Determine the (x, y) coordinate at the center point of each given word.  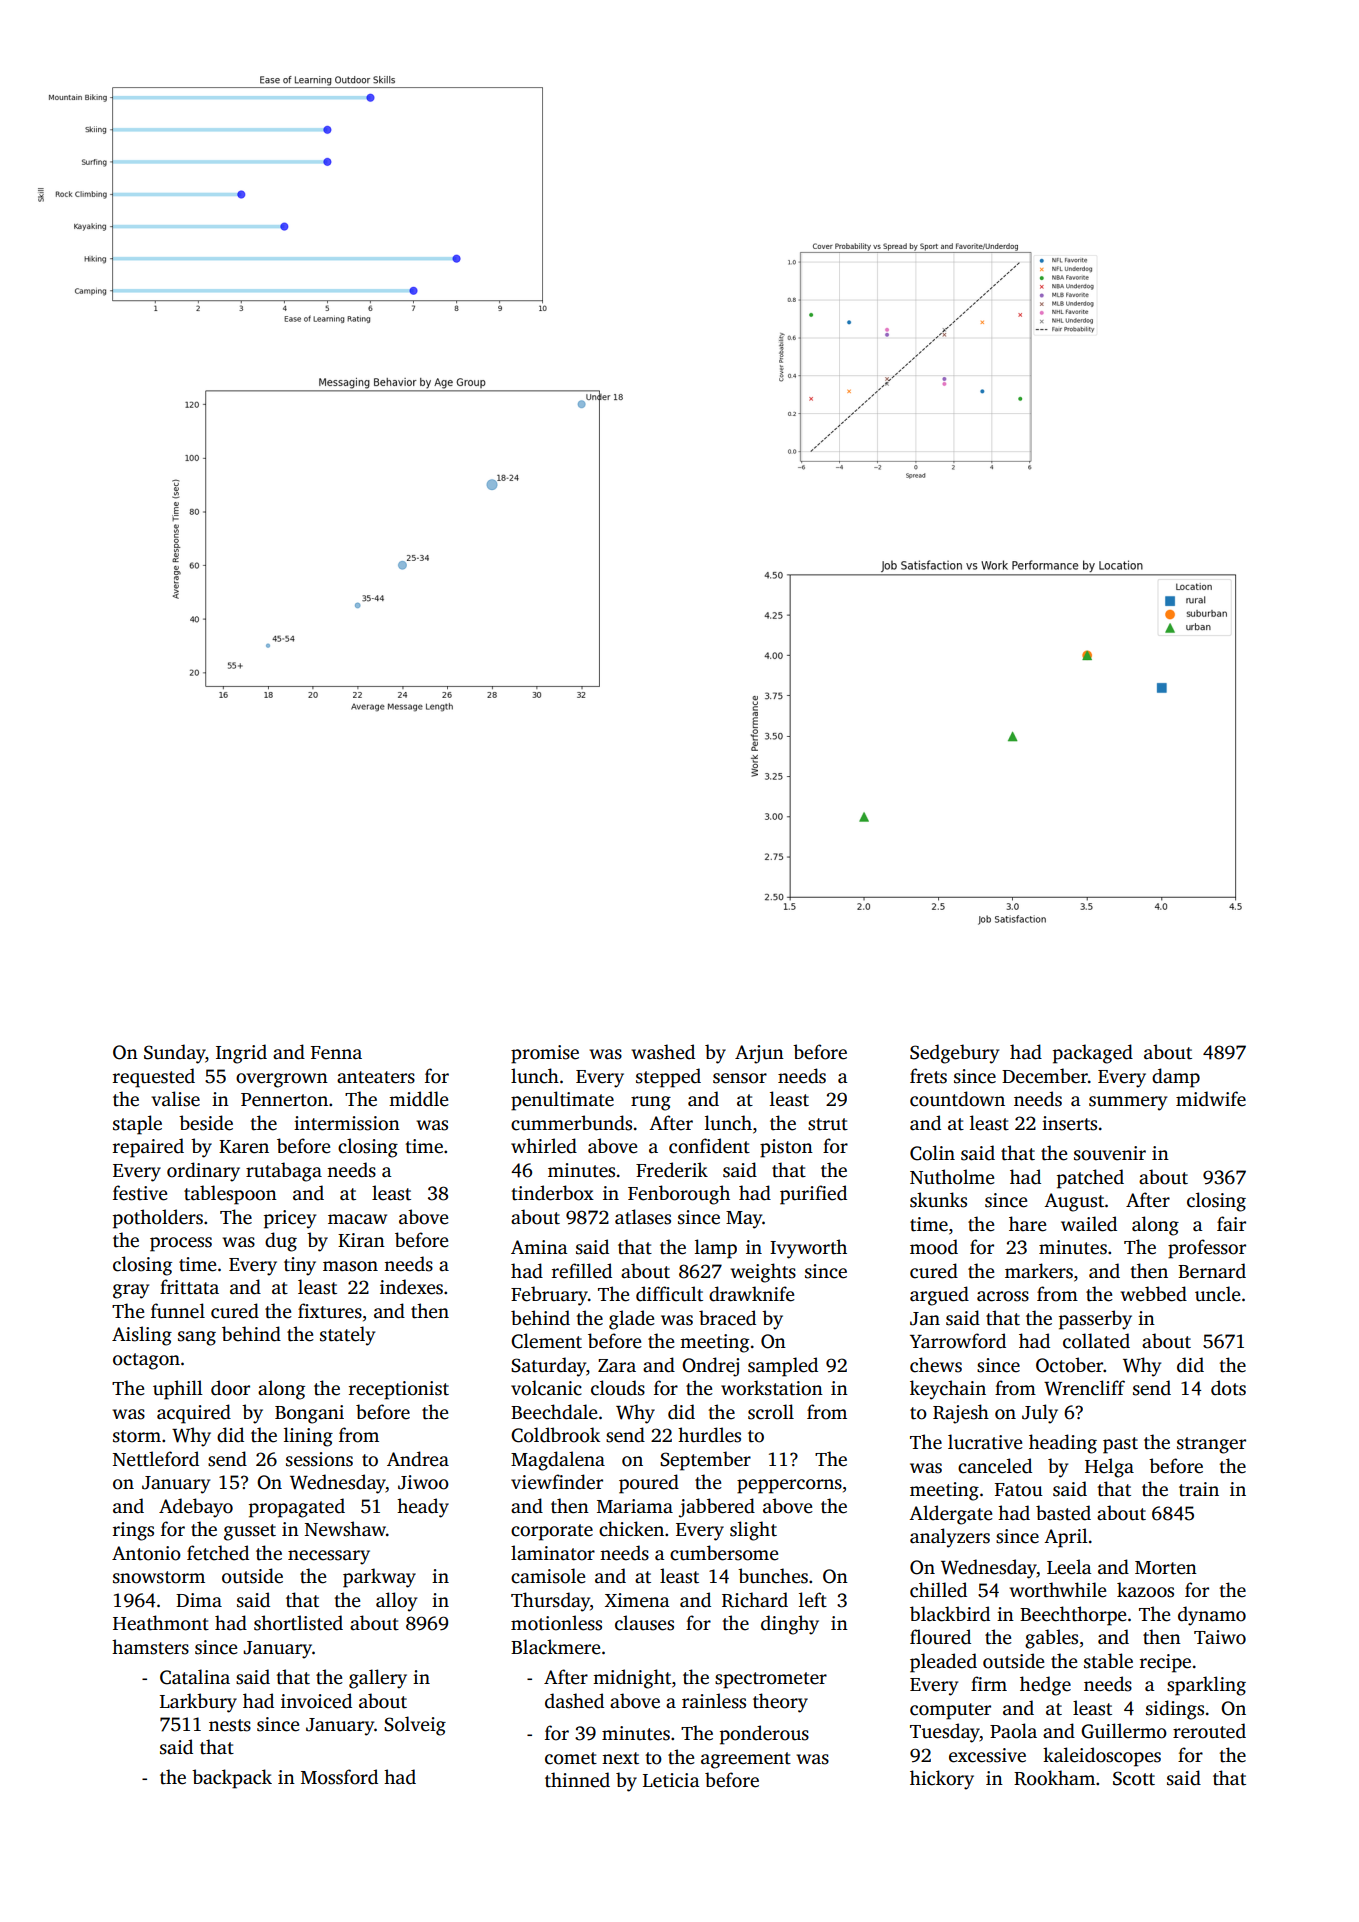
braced (727, 1318)
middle (419, 1099)
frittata (189, 1287)
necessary (329, 1557)
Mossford (339, 1777)
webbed (1153, 1294)
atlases (643, 1217)
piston (786, 1148)
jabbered (717, 1508)
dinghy (790, 1625)
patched (1090, 1179)
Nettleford (156, 1459)
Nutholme (952, 1177)
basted (1063, 1513)
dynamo (1212, 1616)
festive (140, 1193)
